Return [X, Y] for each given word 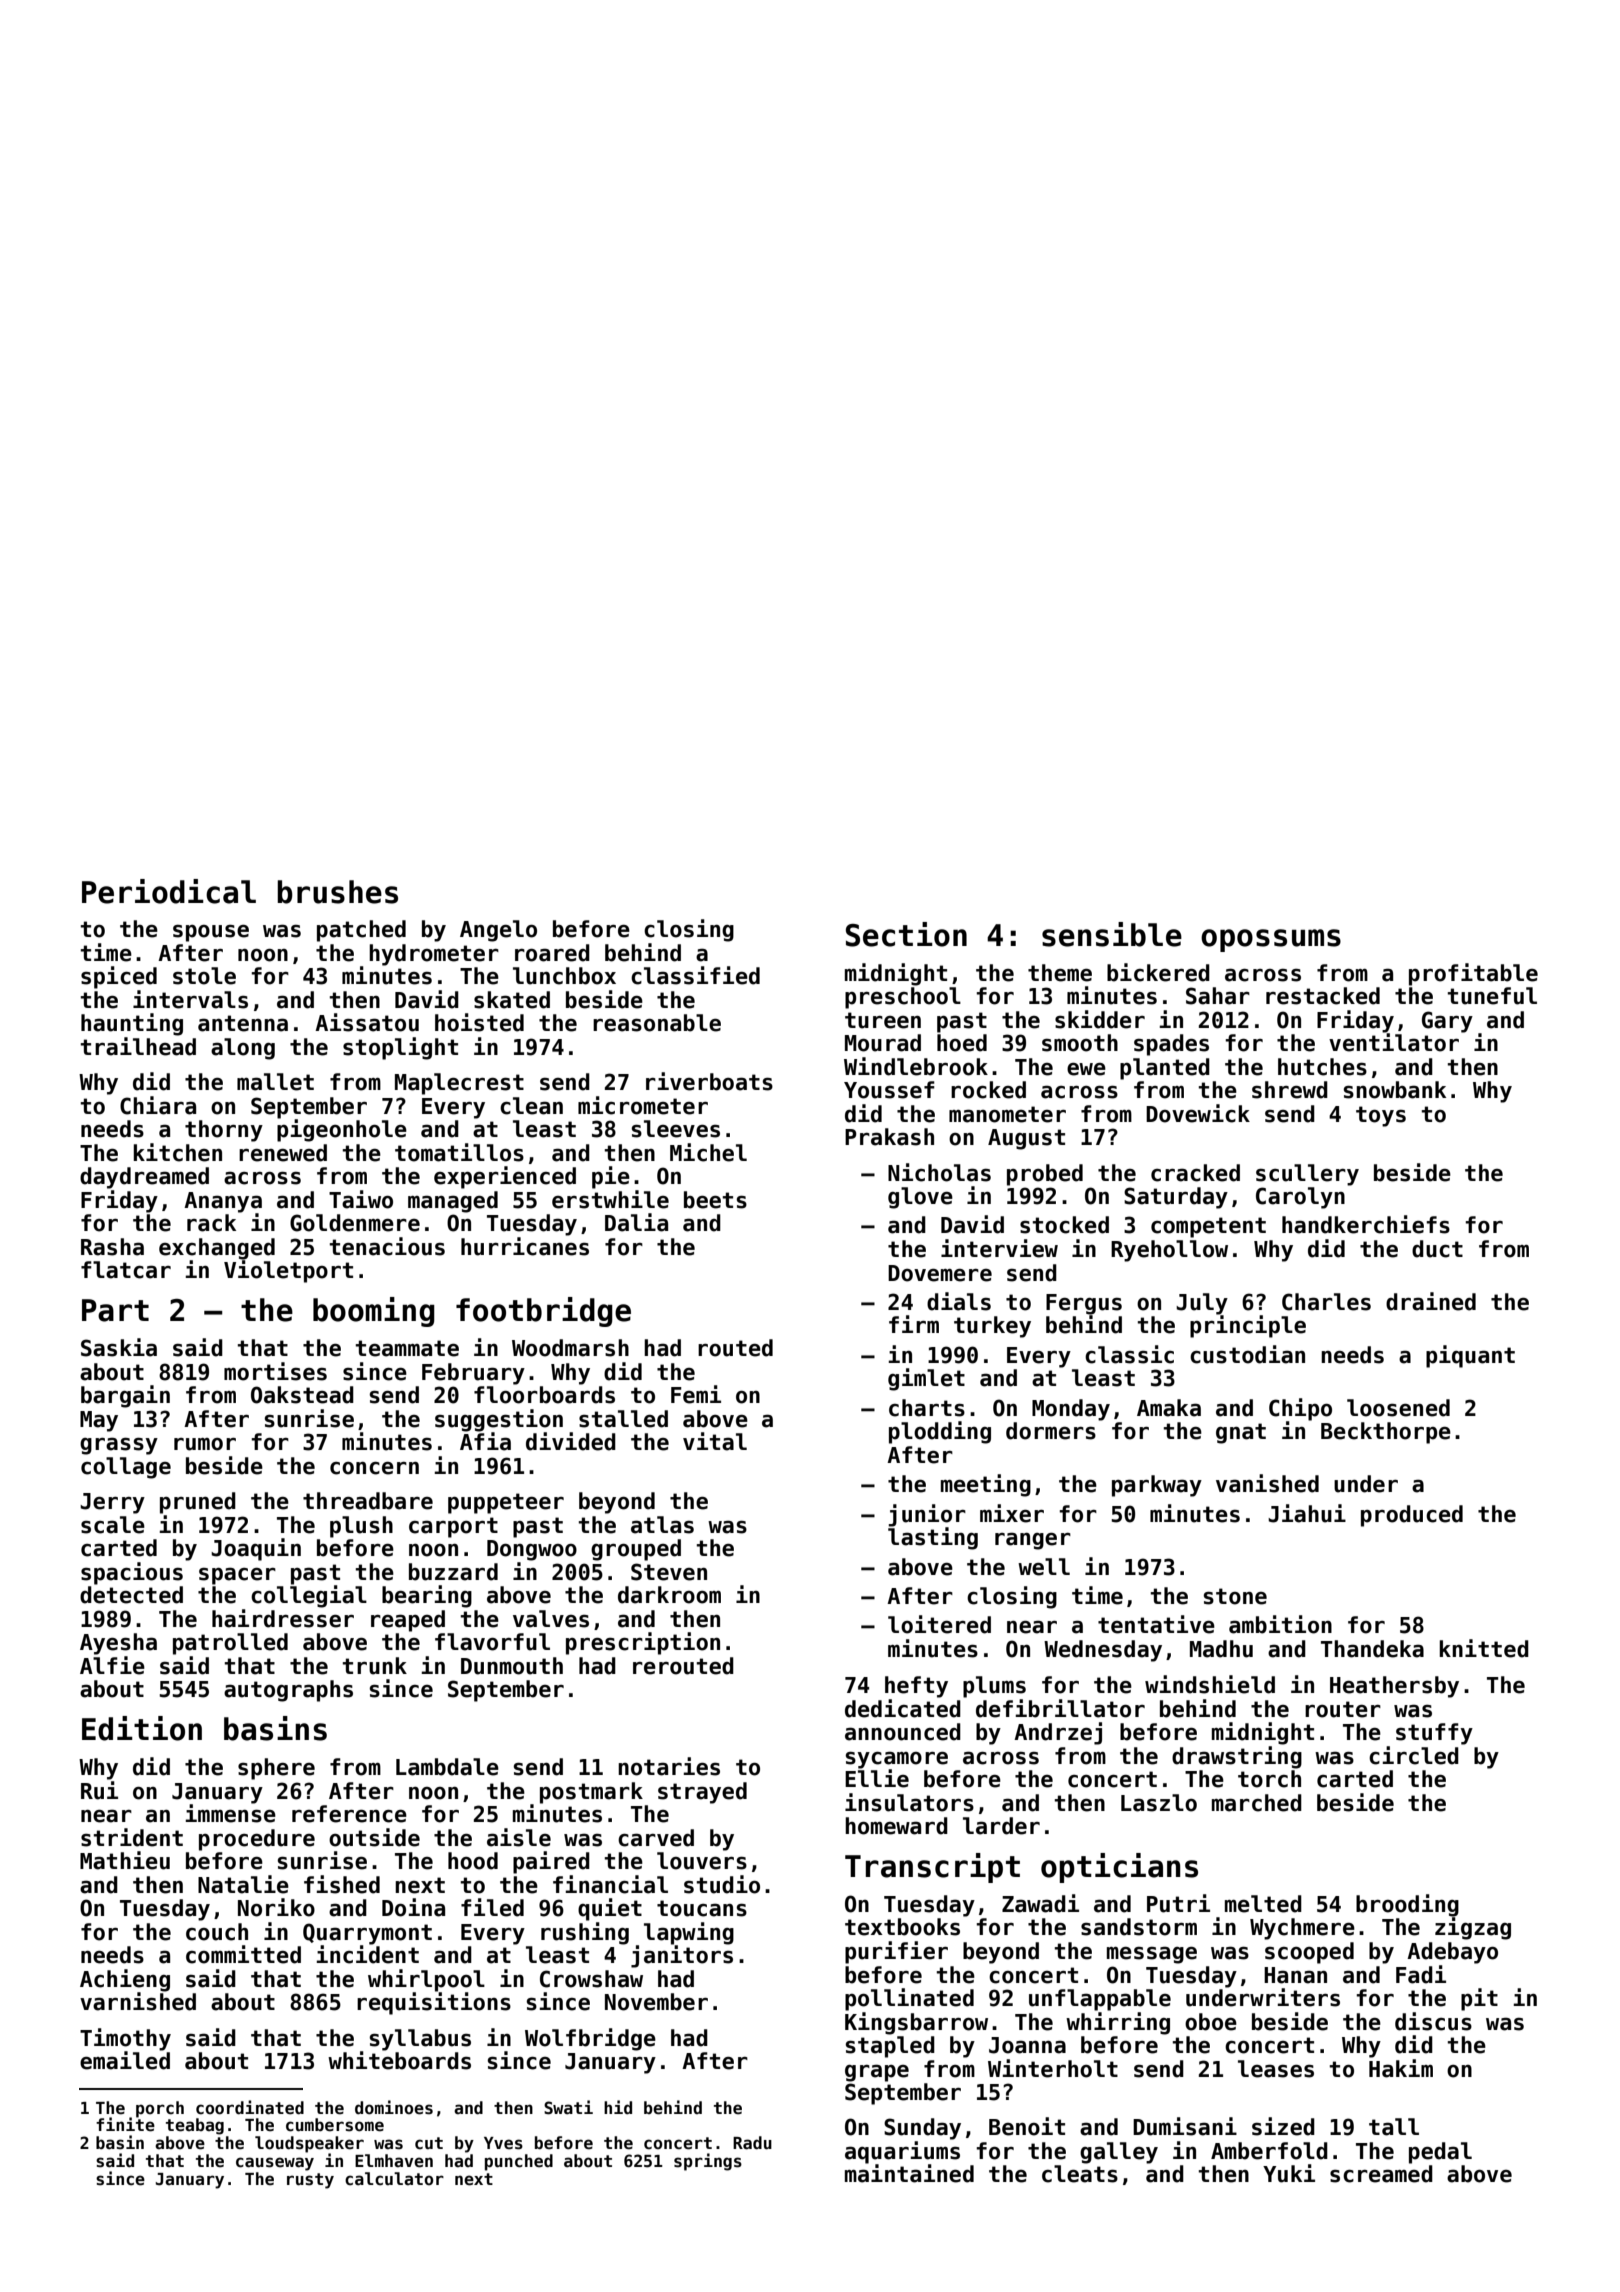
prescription [643, 1643]
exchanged [217, 1249]
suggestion [499, 1420]
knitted [1484, 1648]
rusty [310, 2181]
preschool [903, 998]
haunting [132, 1024]
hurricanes [525, 1246]
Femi [696, 1394]
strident [132, 1837]
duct [1437, 1249]
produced [1412, 1516]
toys [1381, 1116]
